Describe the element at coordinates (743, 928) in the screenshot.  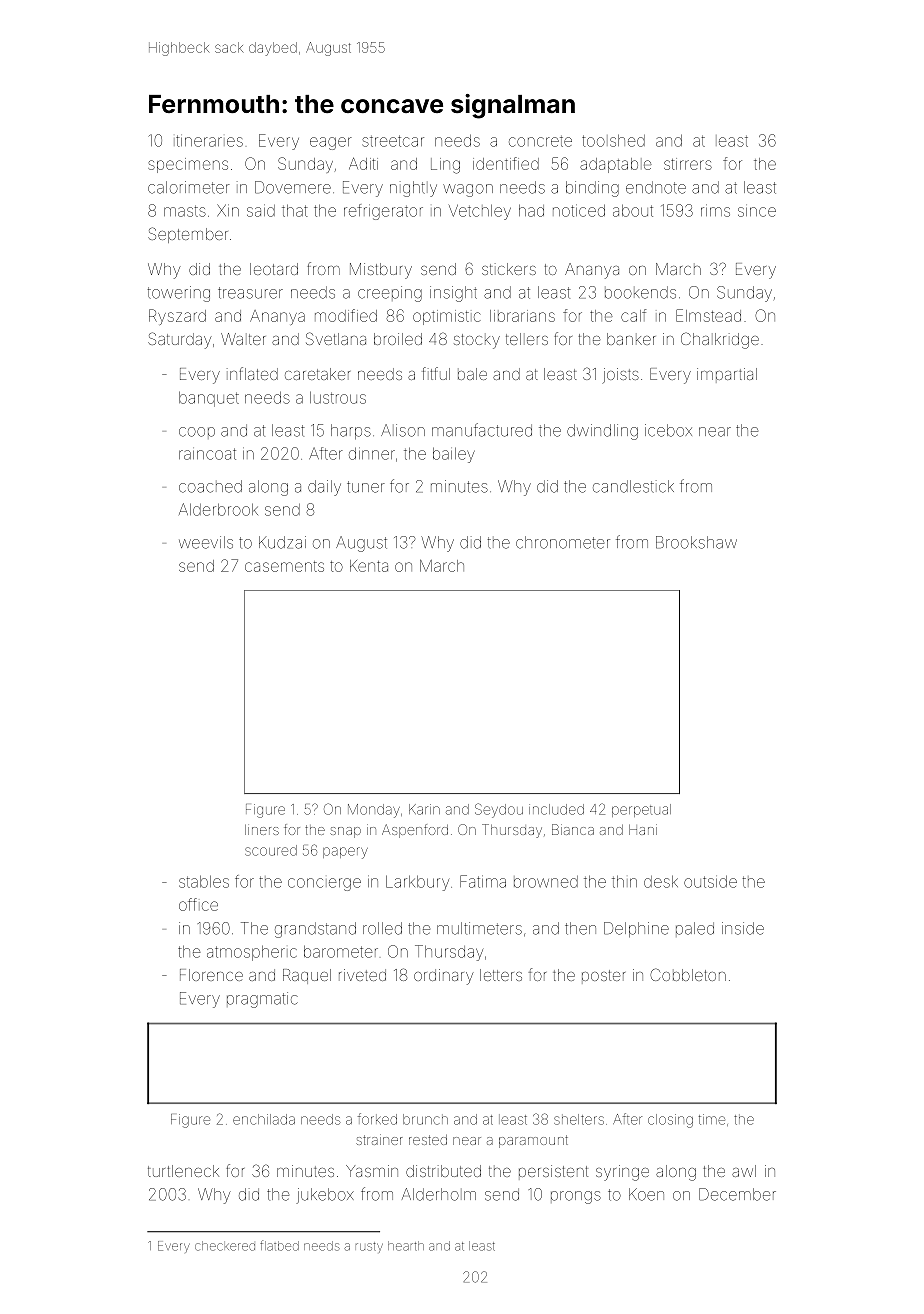
I see `inside` at that location.
